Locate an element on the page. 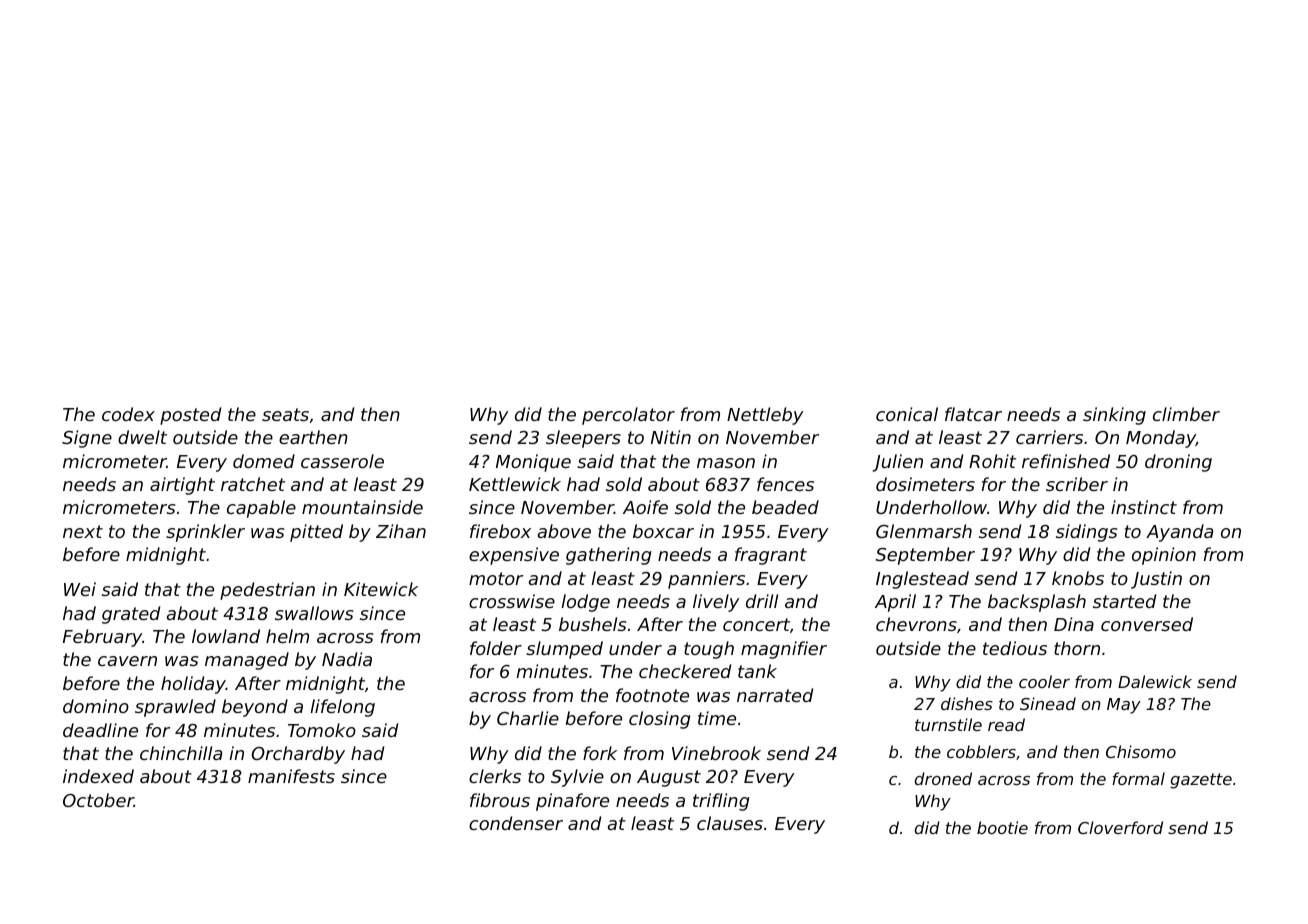  seats is located at coordinates (285, 414).
